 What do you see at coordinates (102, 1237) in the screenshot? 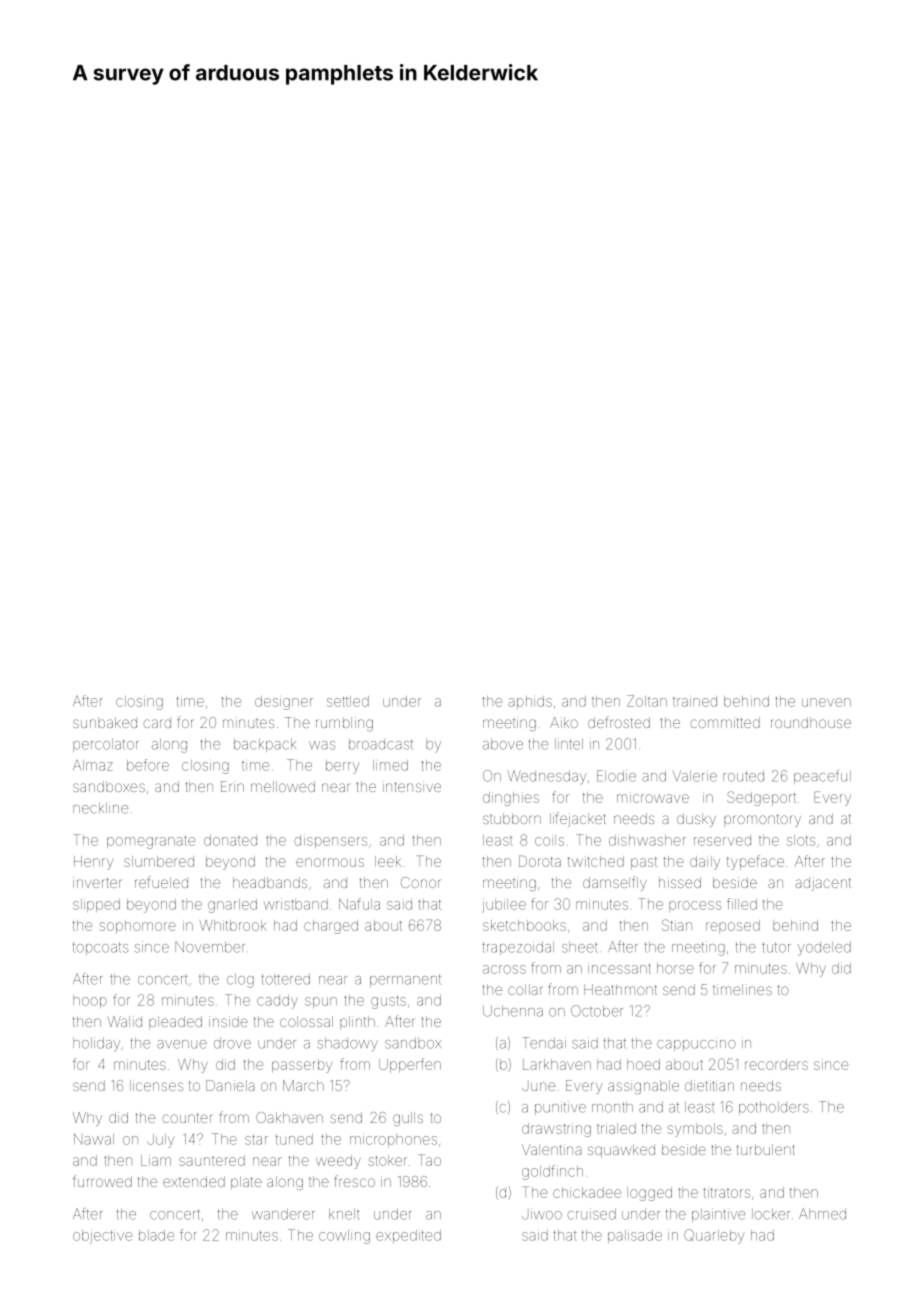
I see `objective` at bounding box center [102, 1237].
